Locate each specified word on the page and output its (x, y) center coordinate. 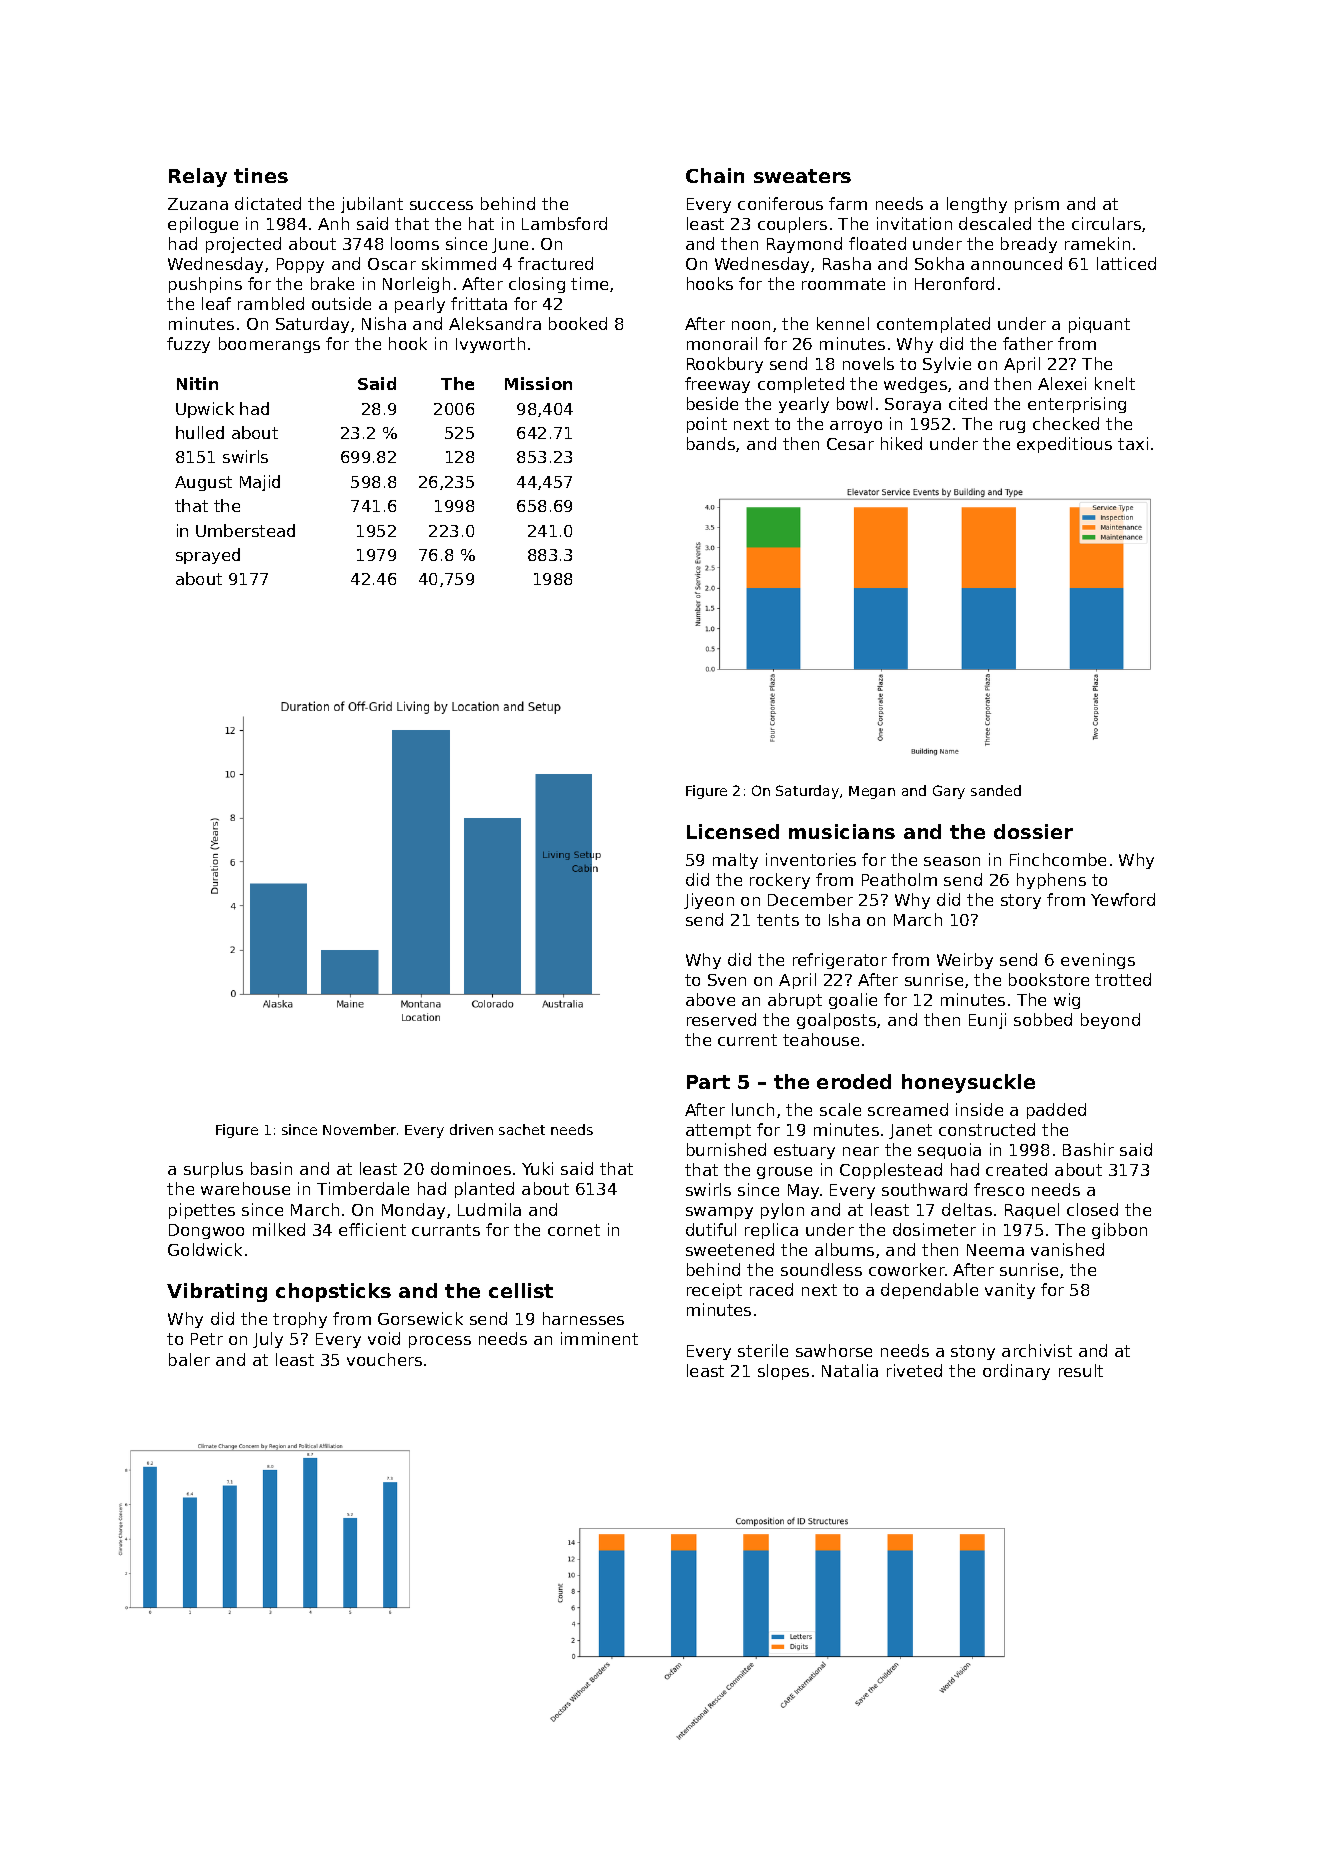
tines (261, 175)
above (710, 999)
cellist (521, 1290)
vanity (1010, 1291)
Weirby (965, 961)
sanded (996, 790)
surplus (213, 1170)
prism (1037, 205)
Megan (872, 792)
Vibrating (217, 1292)
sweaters (802, 176)
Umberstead (245, 530)
